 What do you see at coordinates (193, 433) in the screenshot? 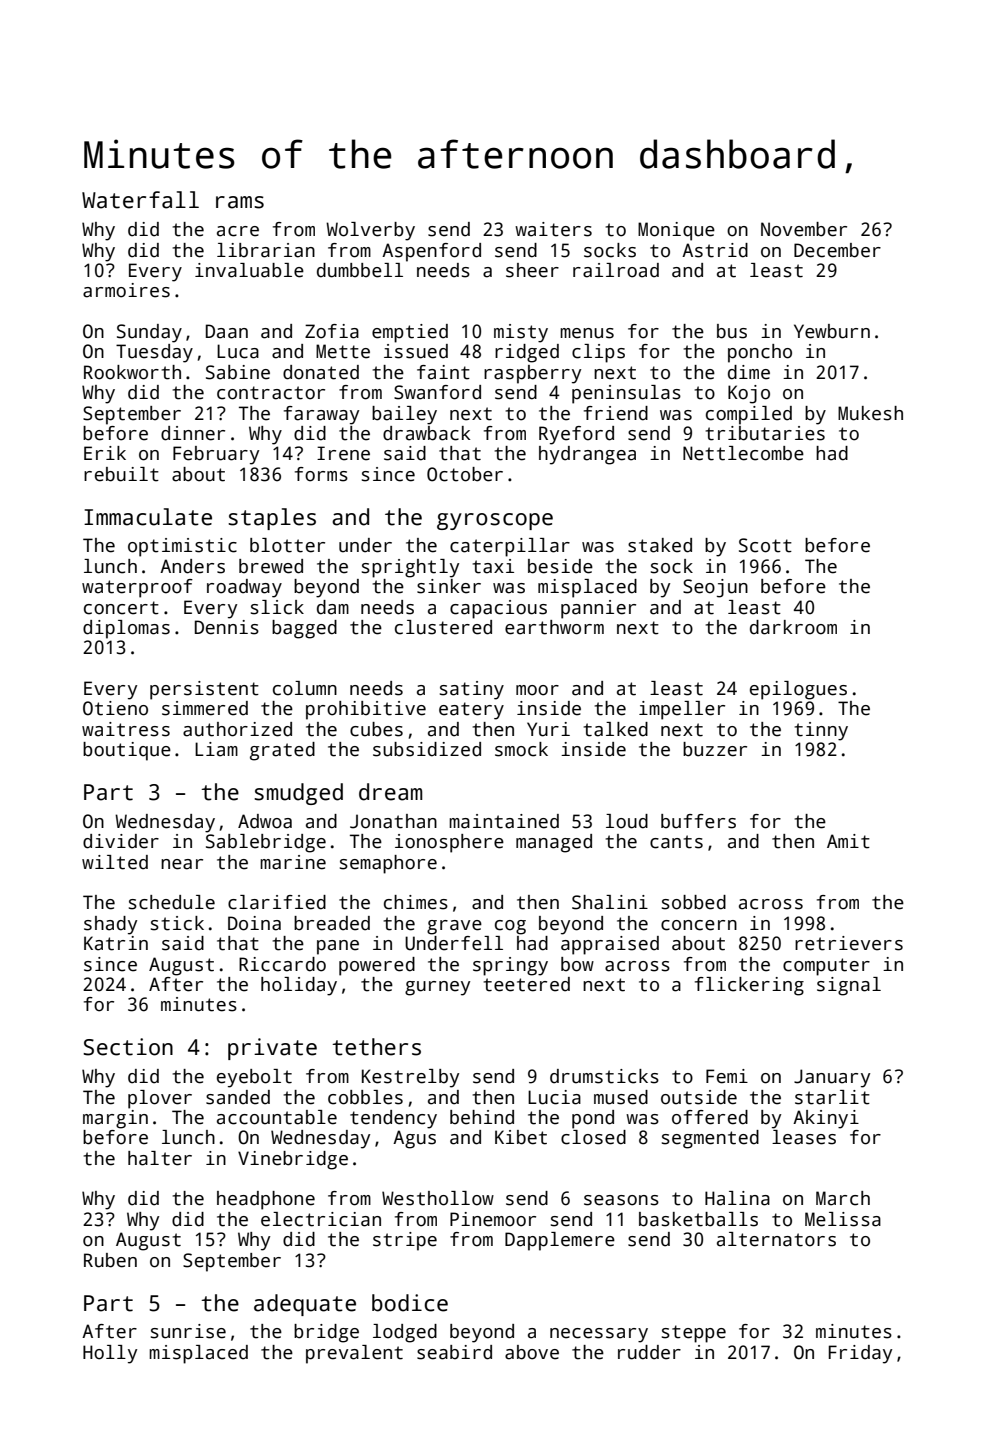
I see `dinner` at bounding box center [193, 433].
